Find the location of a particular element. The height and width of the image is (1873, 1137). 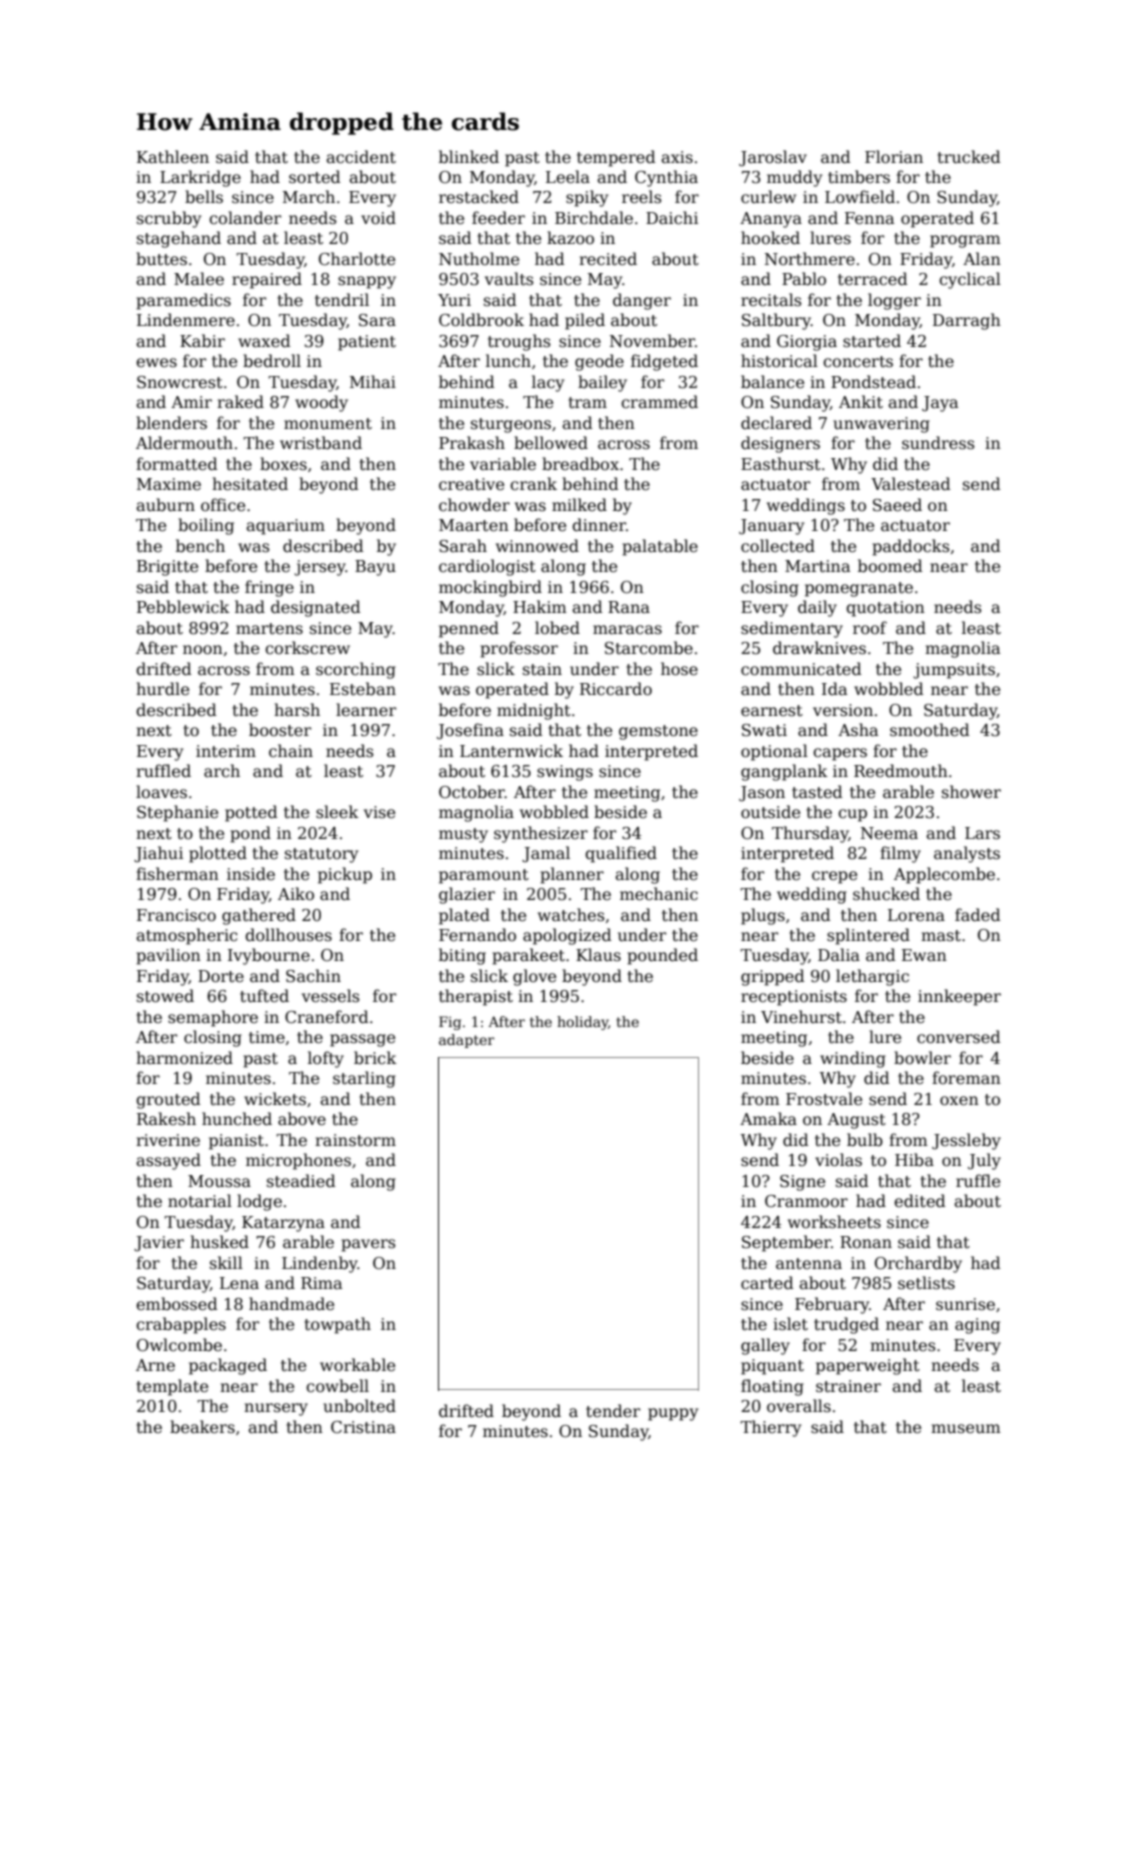

chain is located at coordinates (291, 750).
